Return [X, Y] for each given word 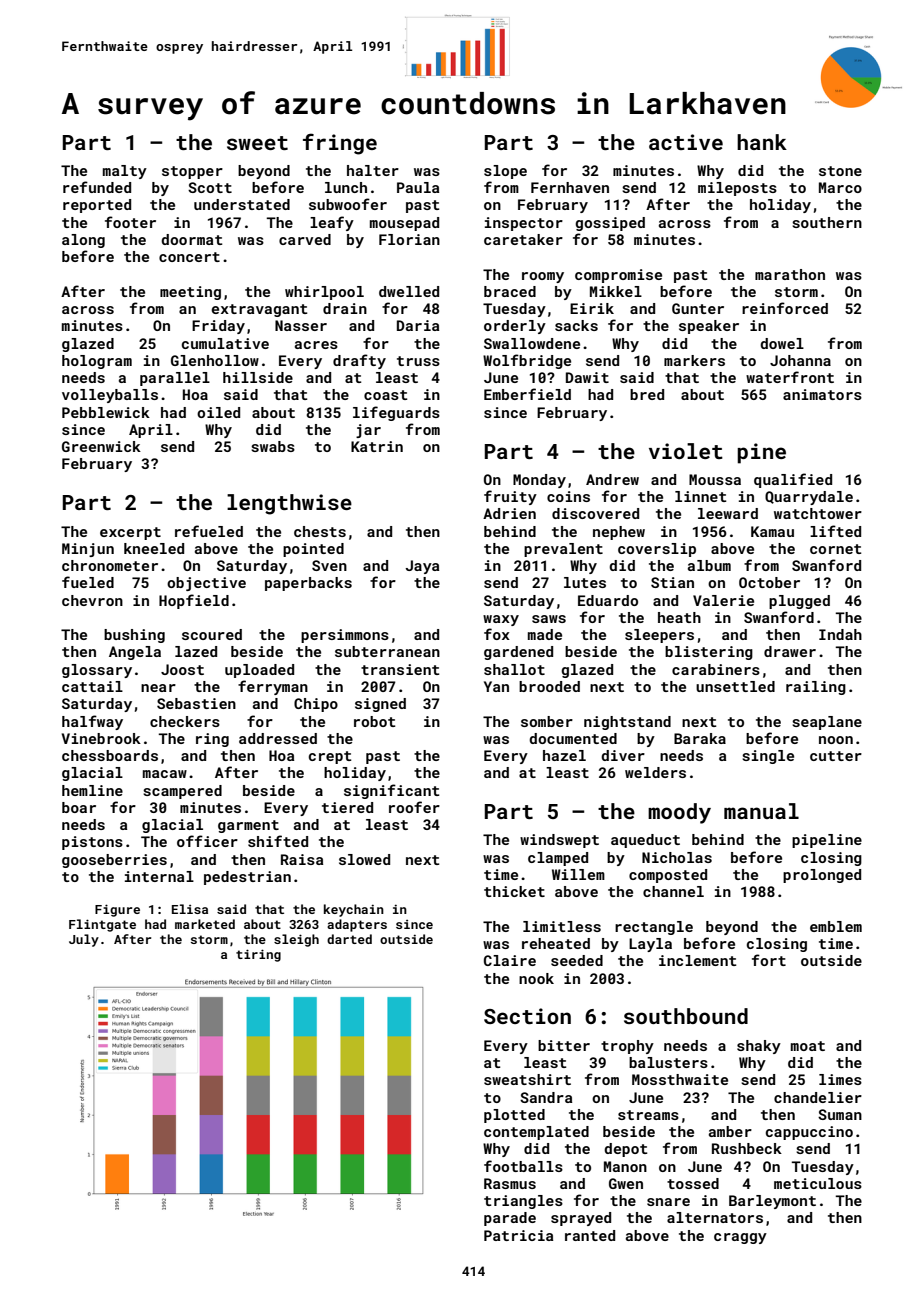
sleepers [659, 636]
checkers [185, 721]
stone [840, 171]
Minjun [88, 550]
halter [373, 170]
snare [668, 1202]
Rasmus [510, 1183]
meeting [190, 293]
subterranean [387, 651]
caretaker [523, 239]
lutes [585, 582]
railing [816, 688]
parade [510, 1219]
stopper [192, 172]
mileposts [737, 189]
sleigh [296, 940]
